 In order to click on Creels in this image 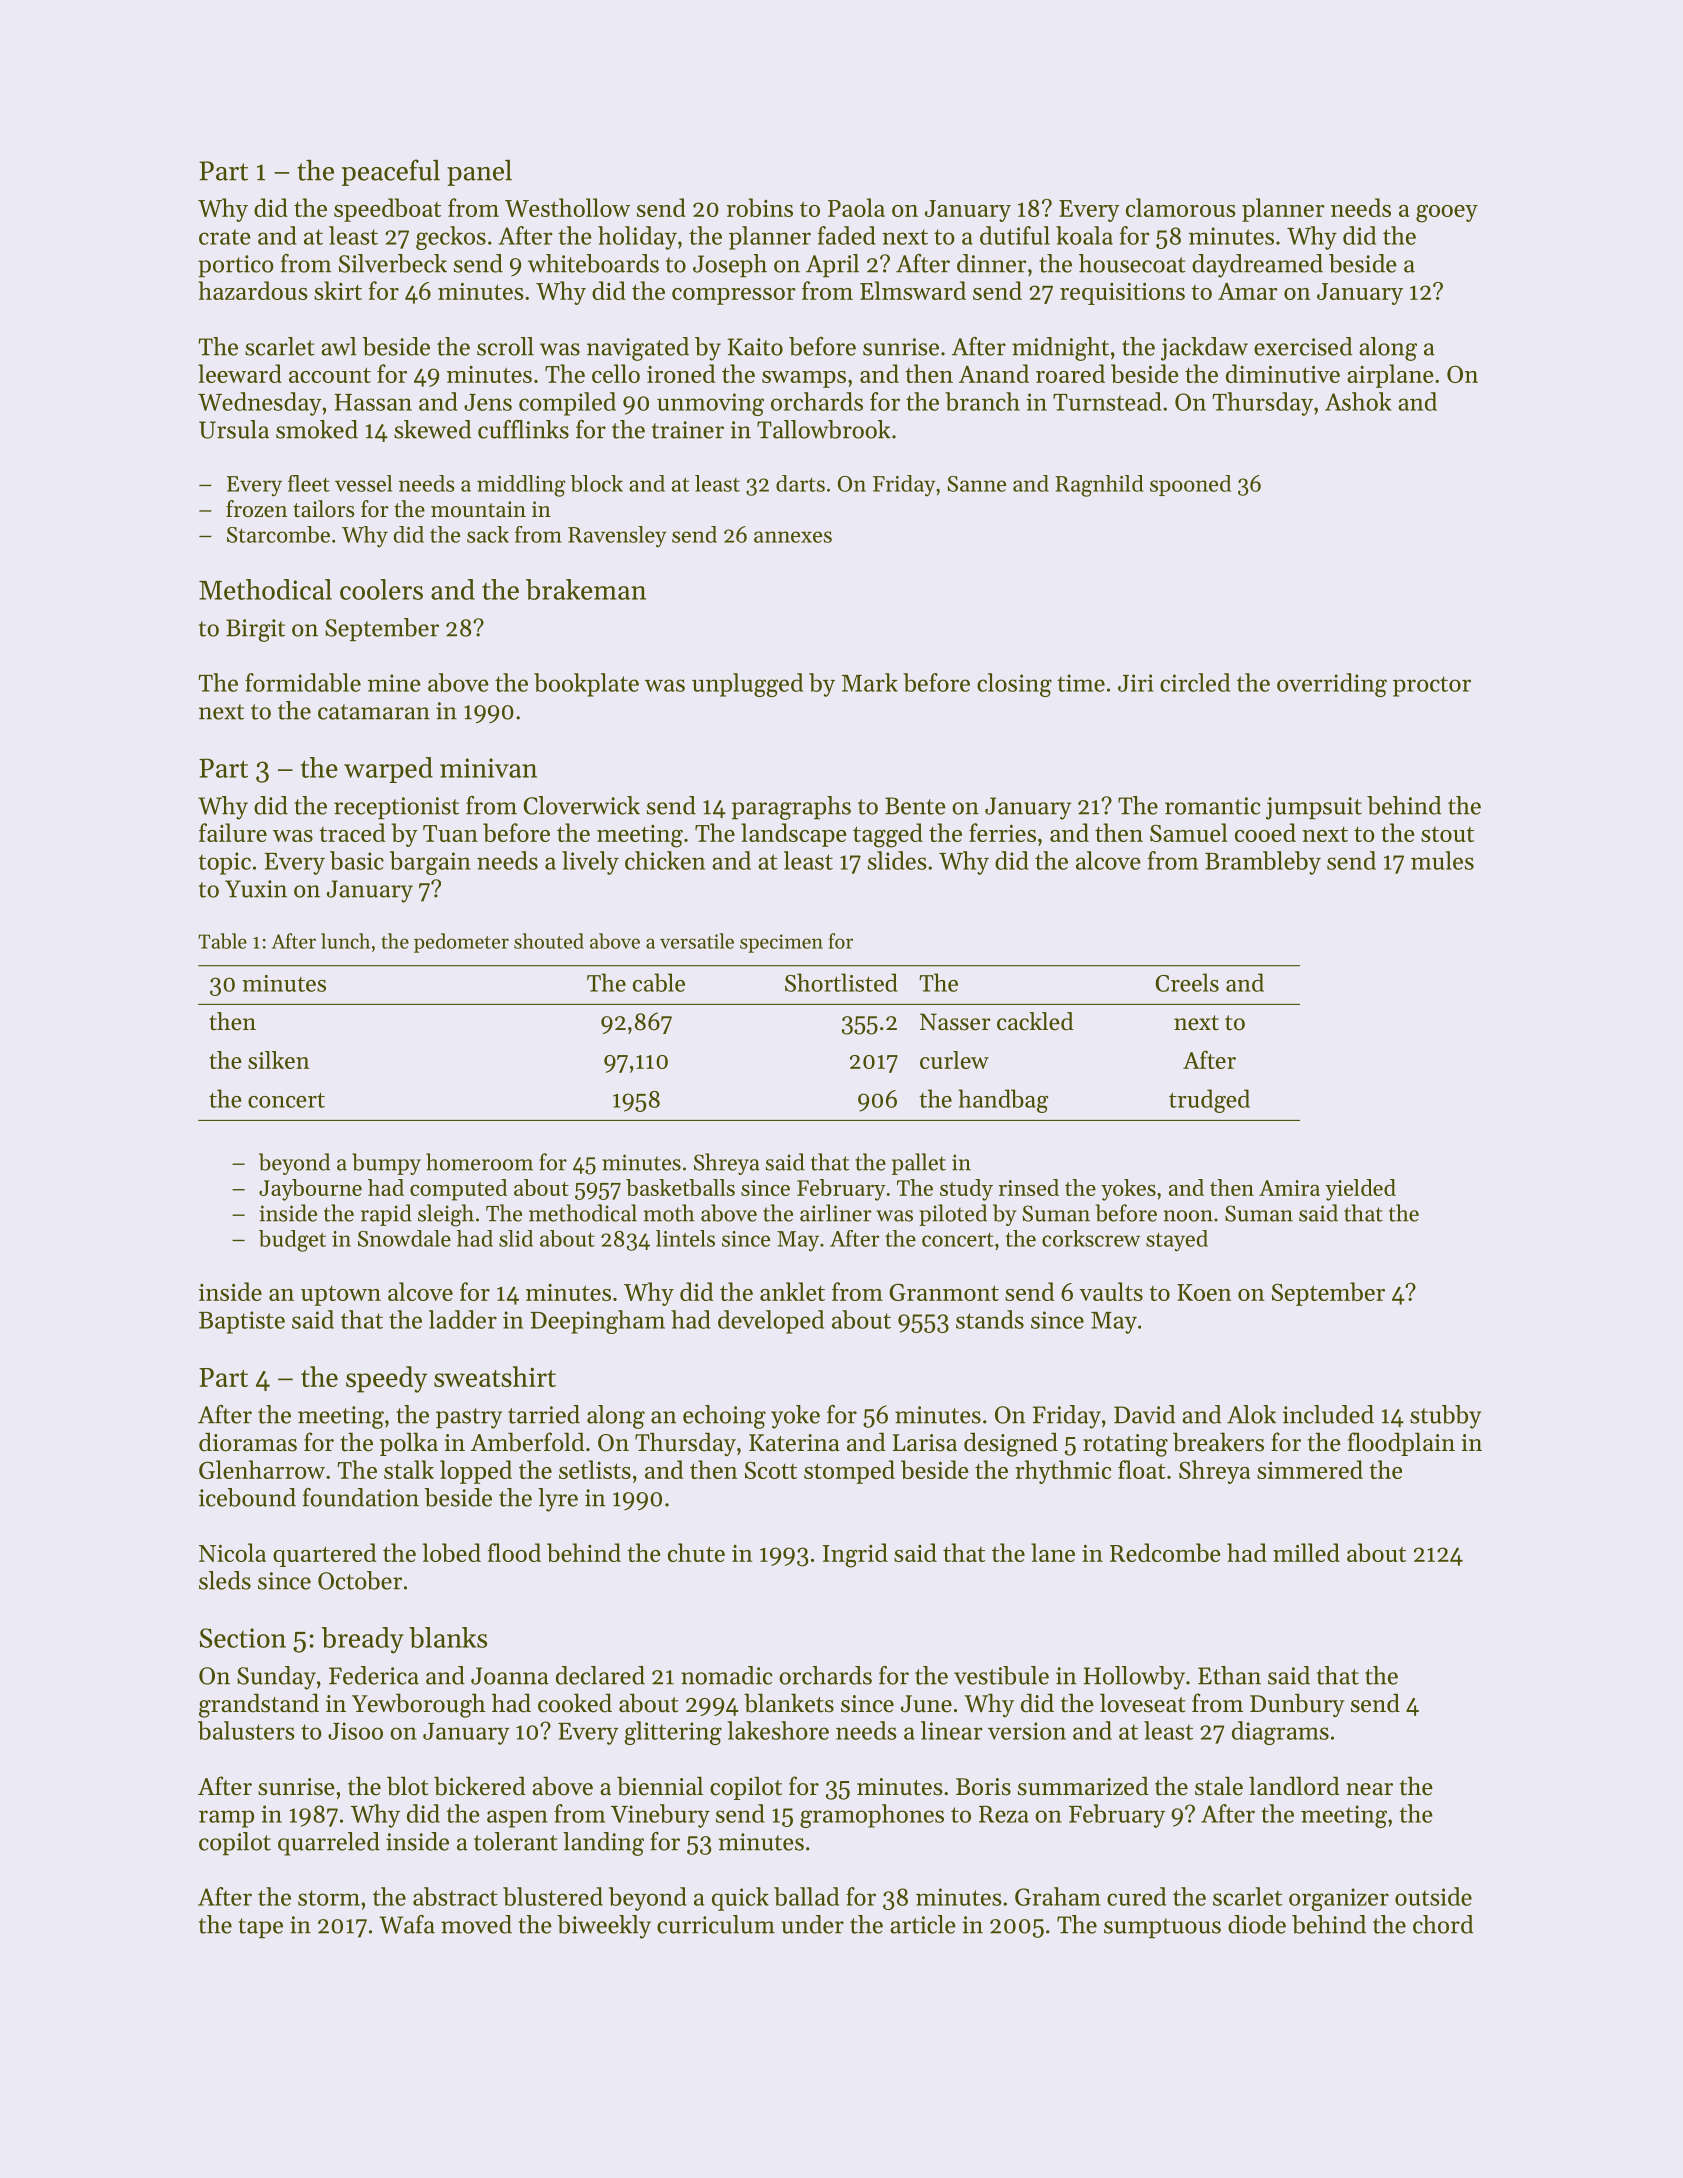, I will do `click(1187, 982)`.
